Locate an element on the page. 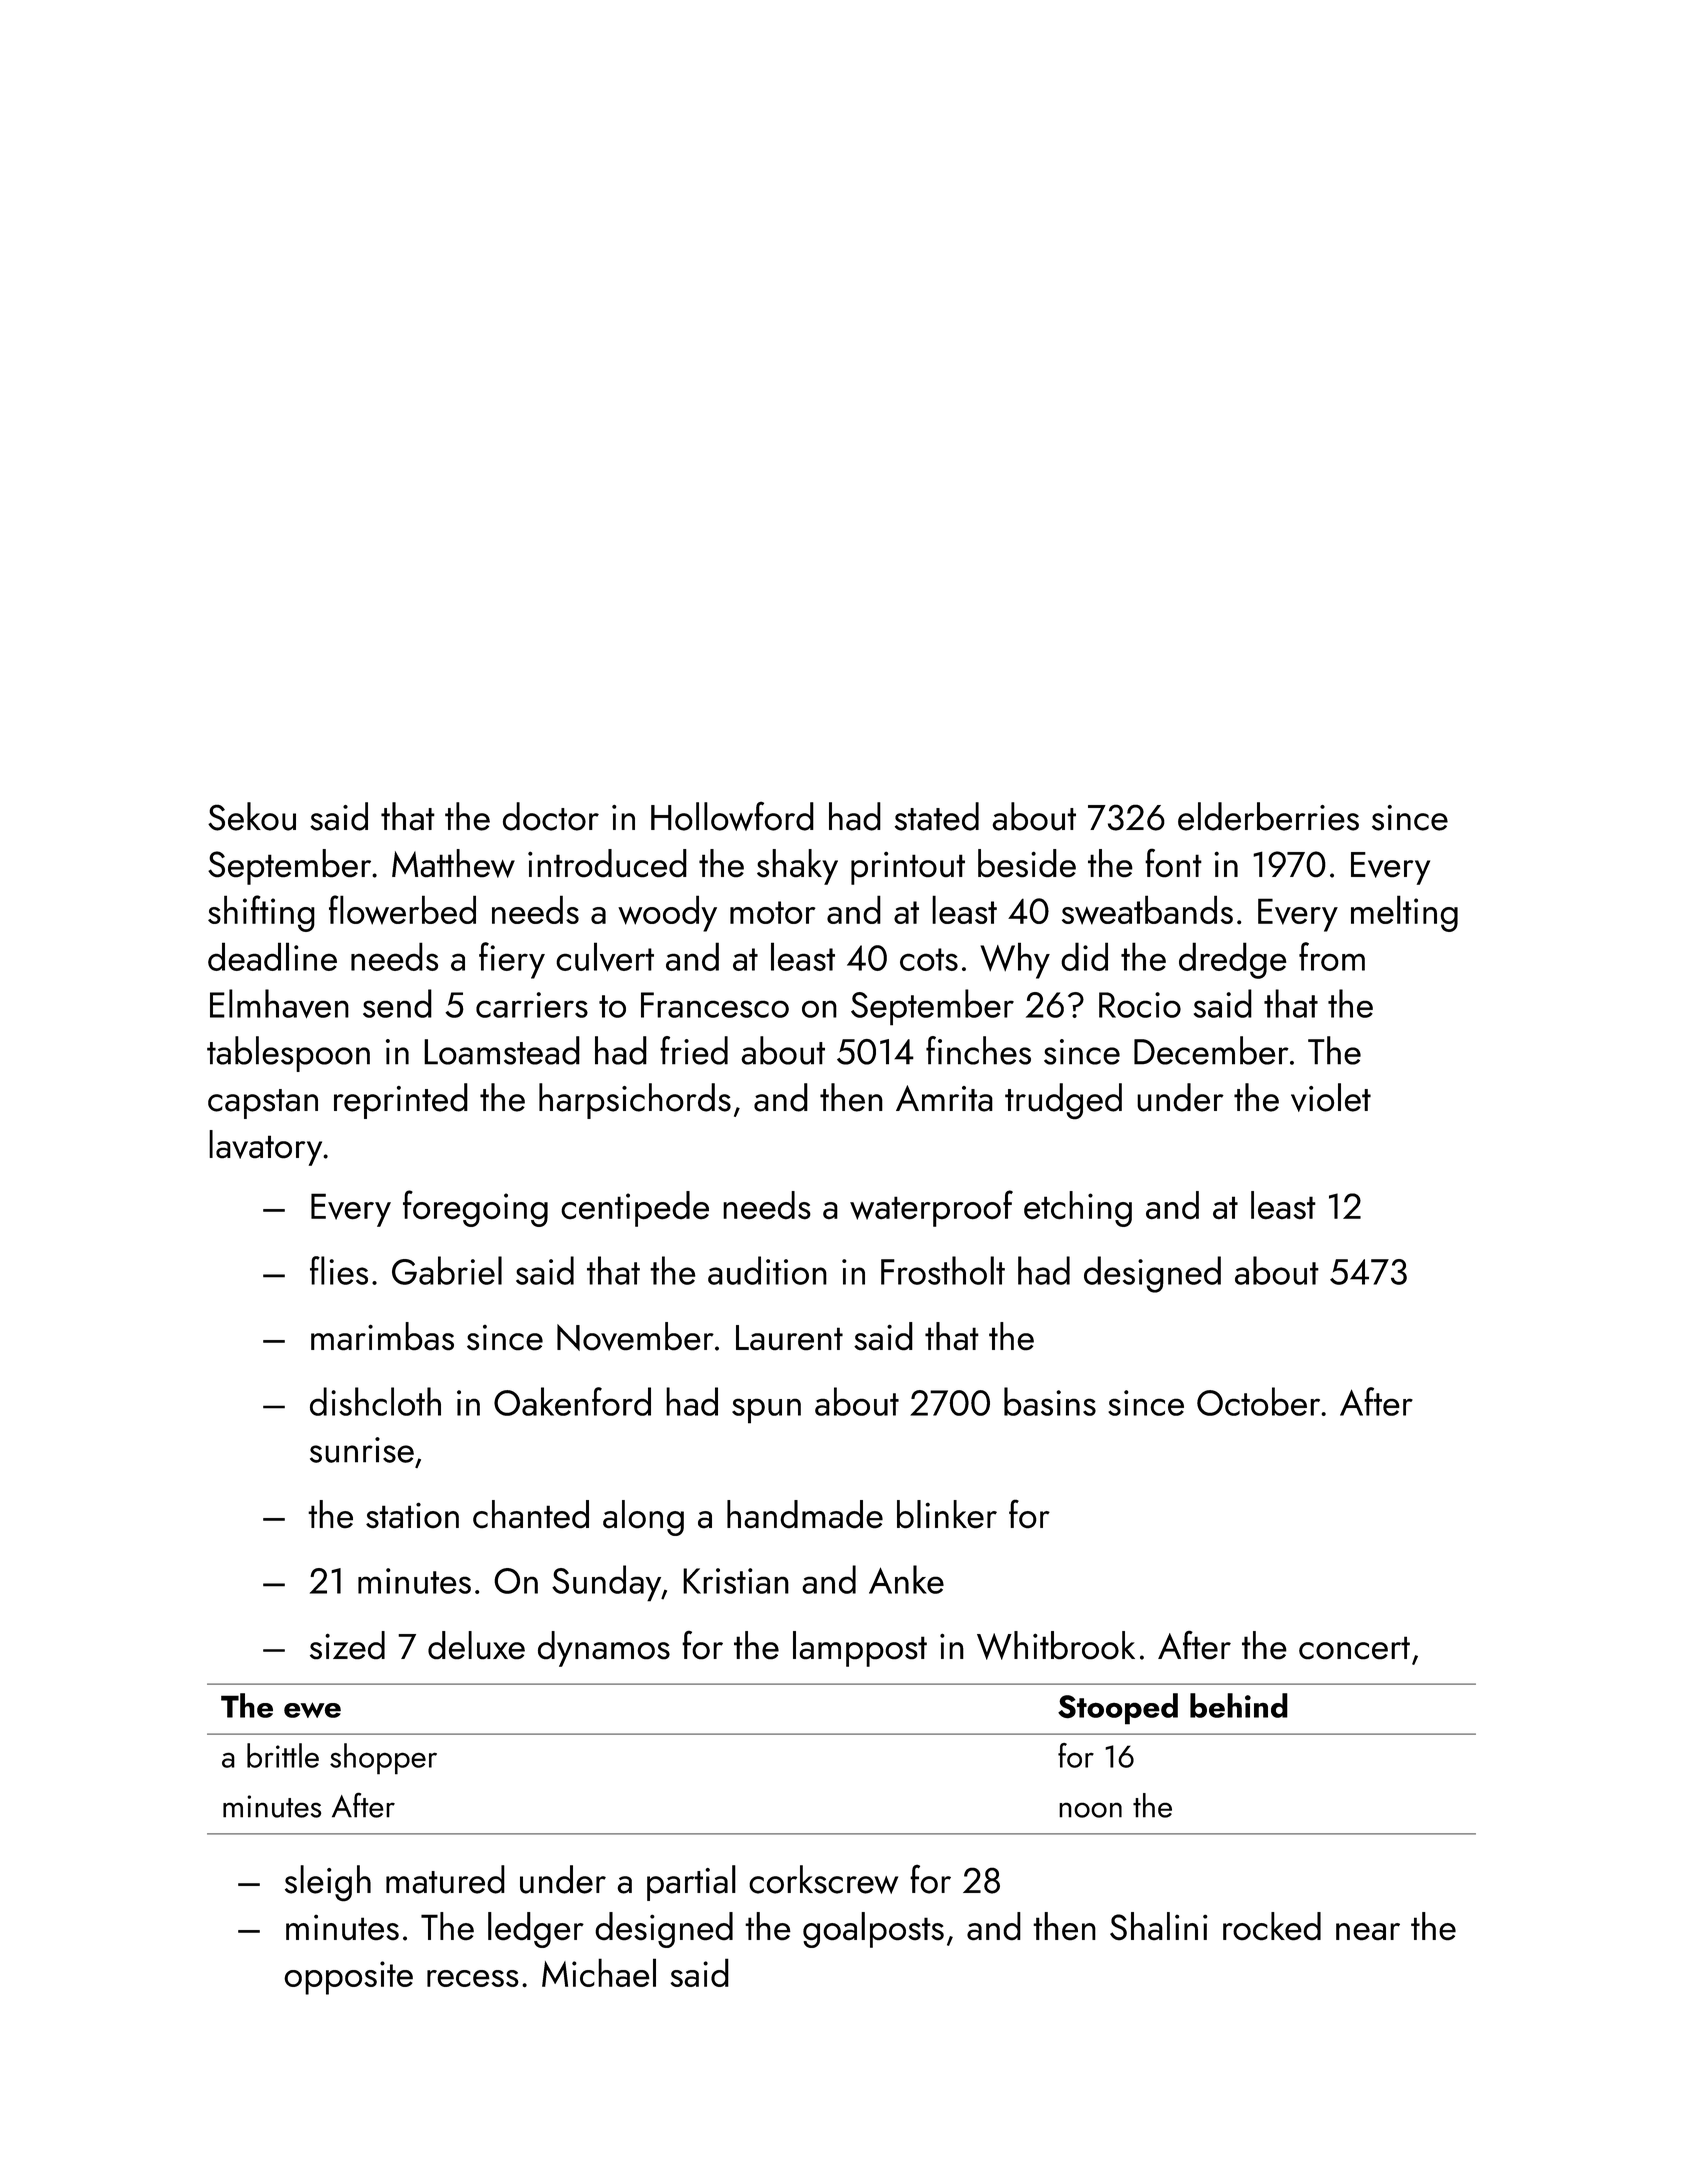 The height and width of the image is (2178, 1683). doctor is located at coordinates (551, 816).
